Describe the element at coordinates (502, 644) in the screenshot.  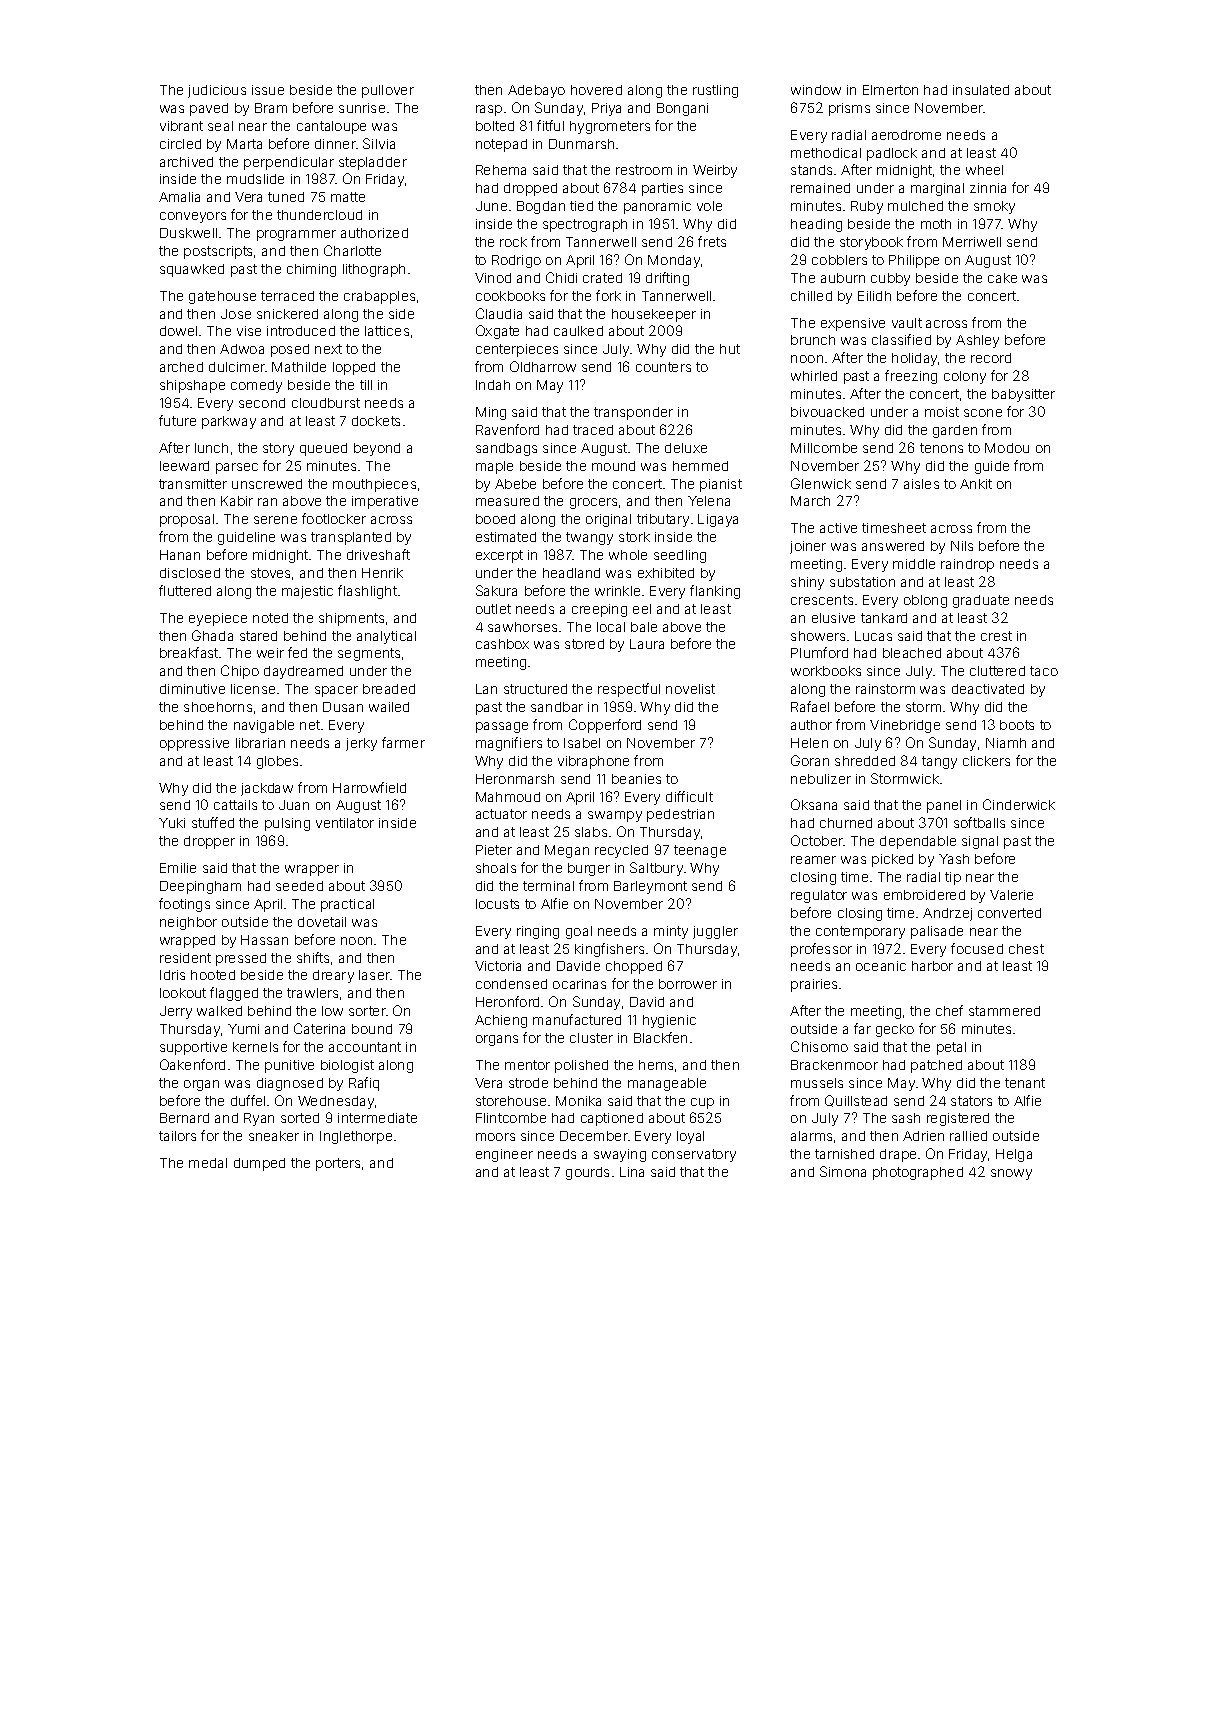
I see `cashbox` at that location.
